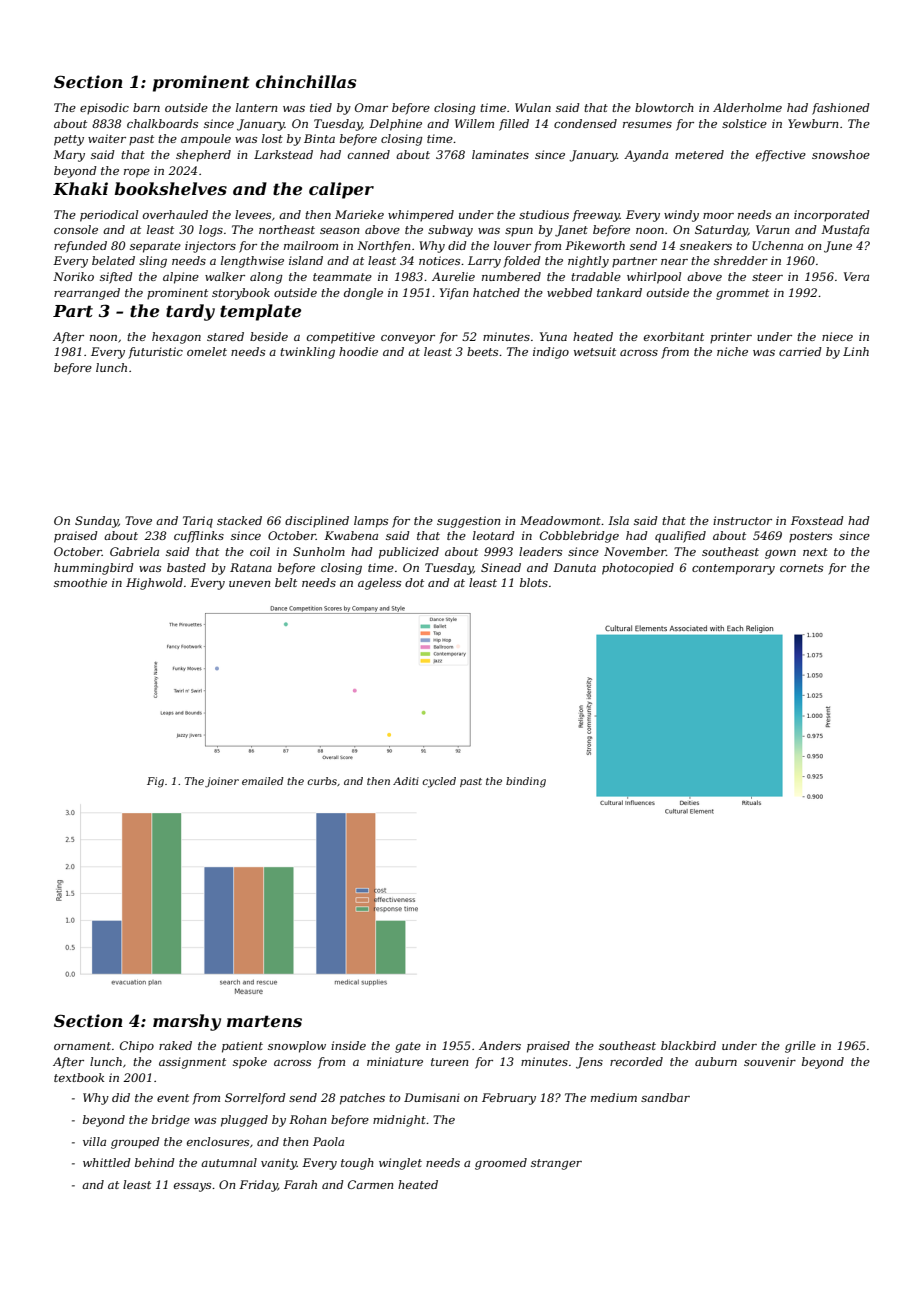 The height and width of the screenshot is (1308, 924). I want to click on incorporated, so click(832, 216).
